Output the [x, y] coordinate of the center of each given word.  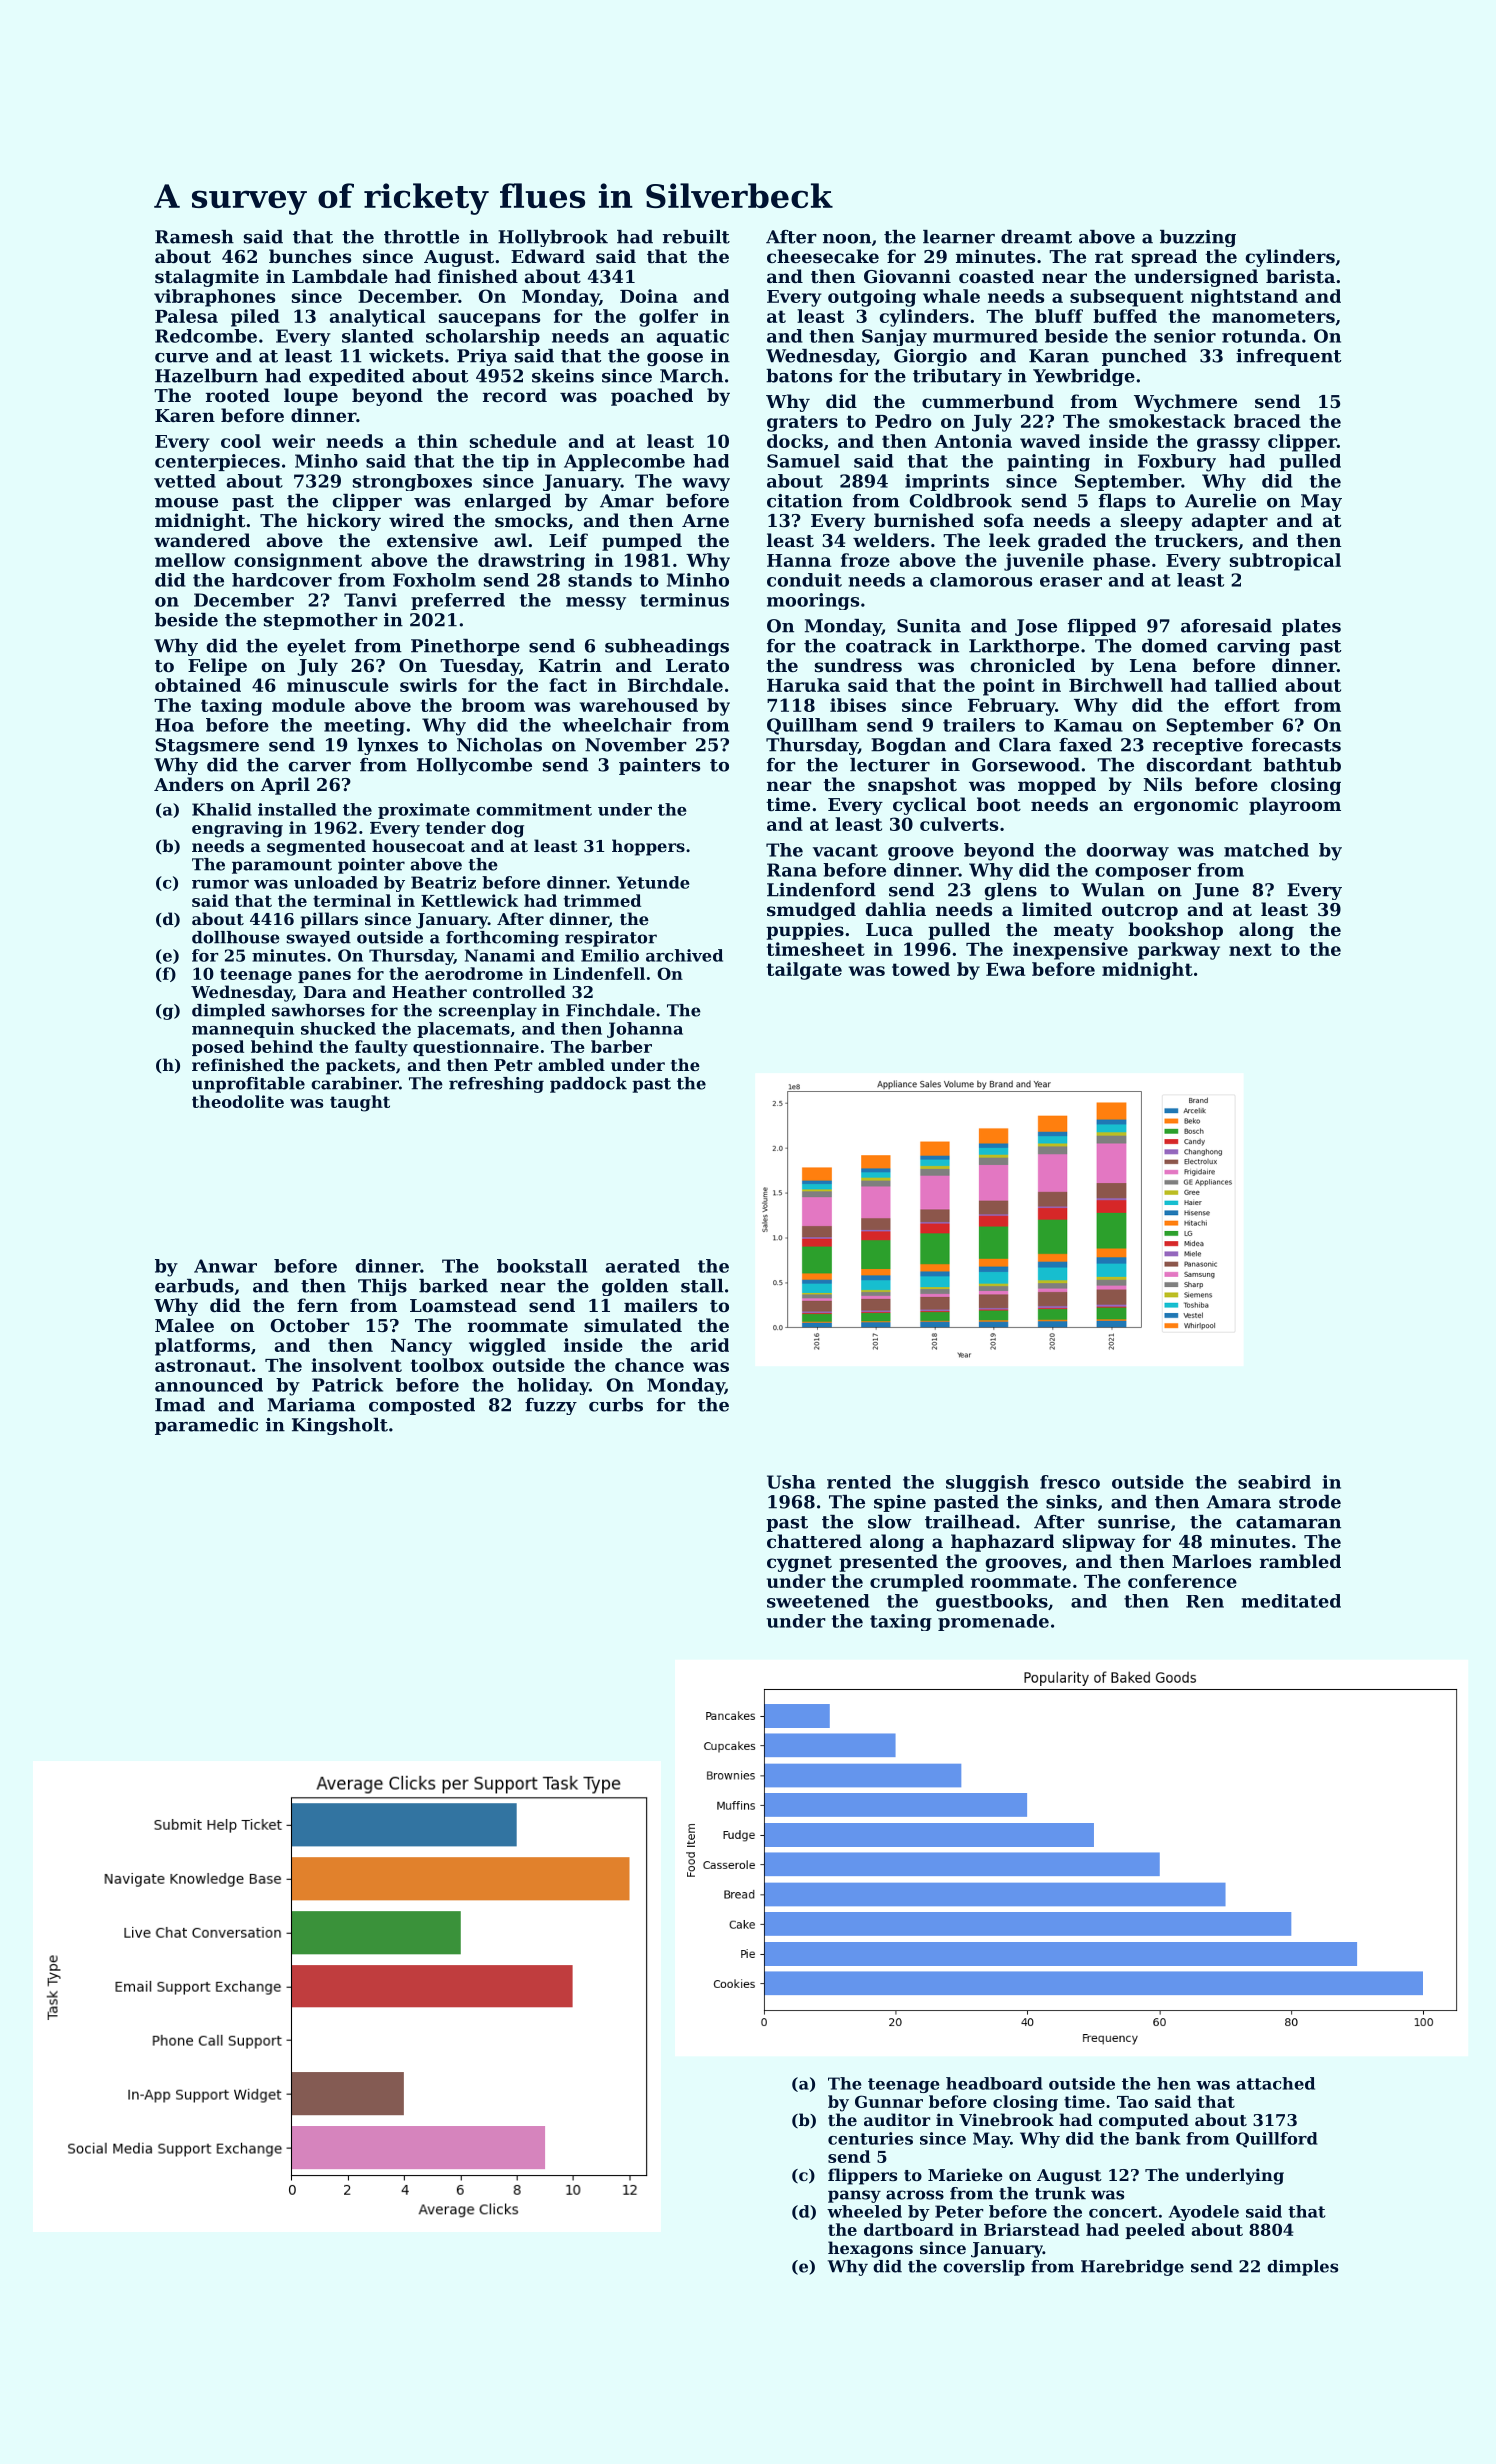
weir [293, 441]
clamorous [981, 580]
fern [317, 1305]
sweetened [818, 1601]
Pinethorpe [465, 647]
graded [1072, 542]
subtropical [1285, 562]
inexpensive [1070, 951]
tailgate [804, 971]
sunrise [1134, 1522]
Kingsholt [340, 1426]
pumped [642, 542]
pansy [854, 2196]
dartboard [909, 2229]
